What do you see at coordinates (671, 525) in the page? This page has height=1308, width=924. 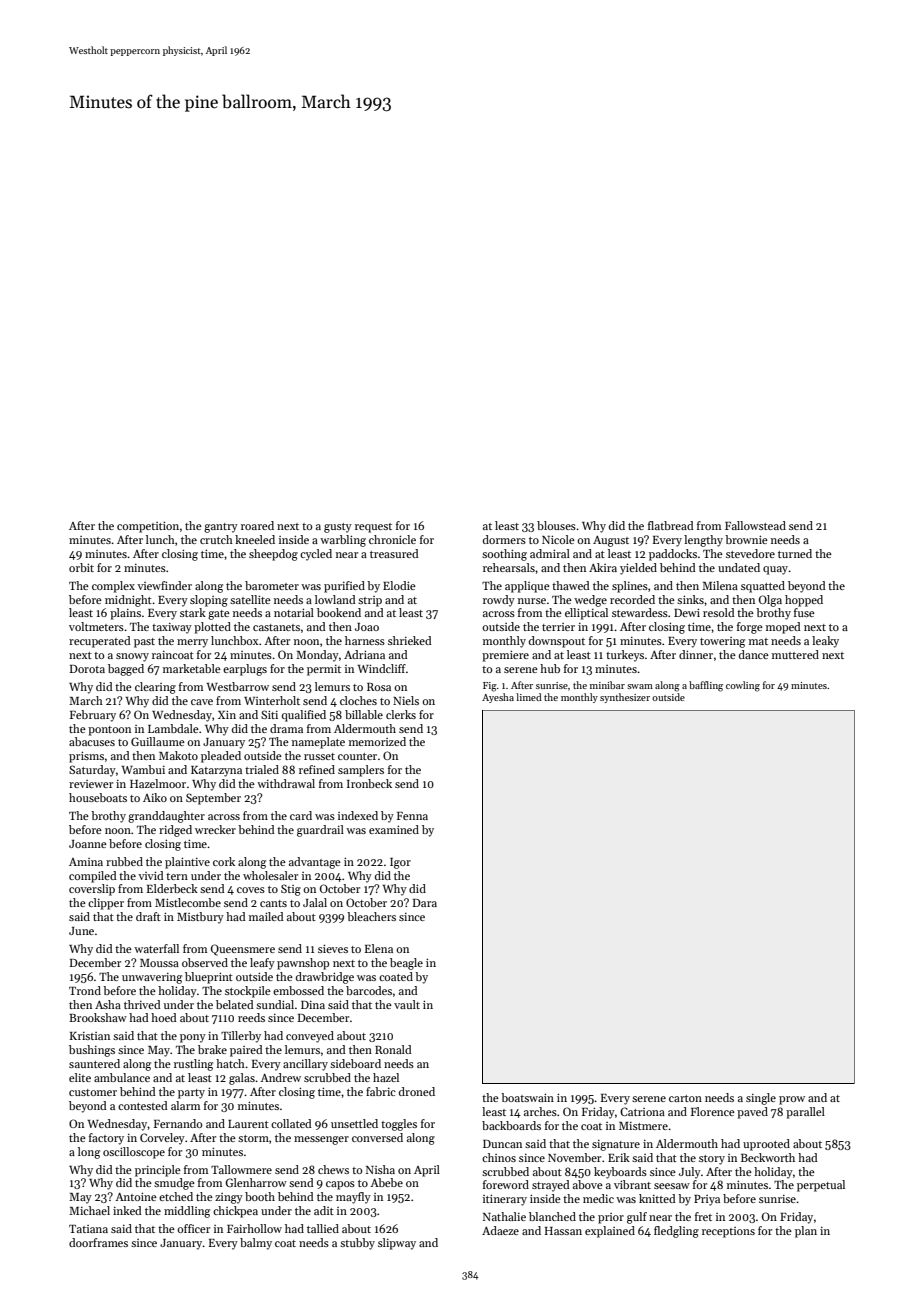 I see `flatbread` at bounding box center [671, 525].
